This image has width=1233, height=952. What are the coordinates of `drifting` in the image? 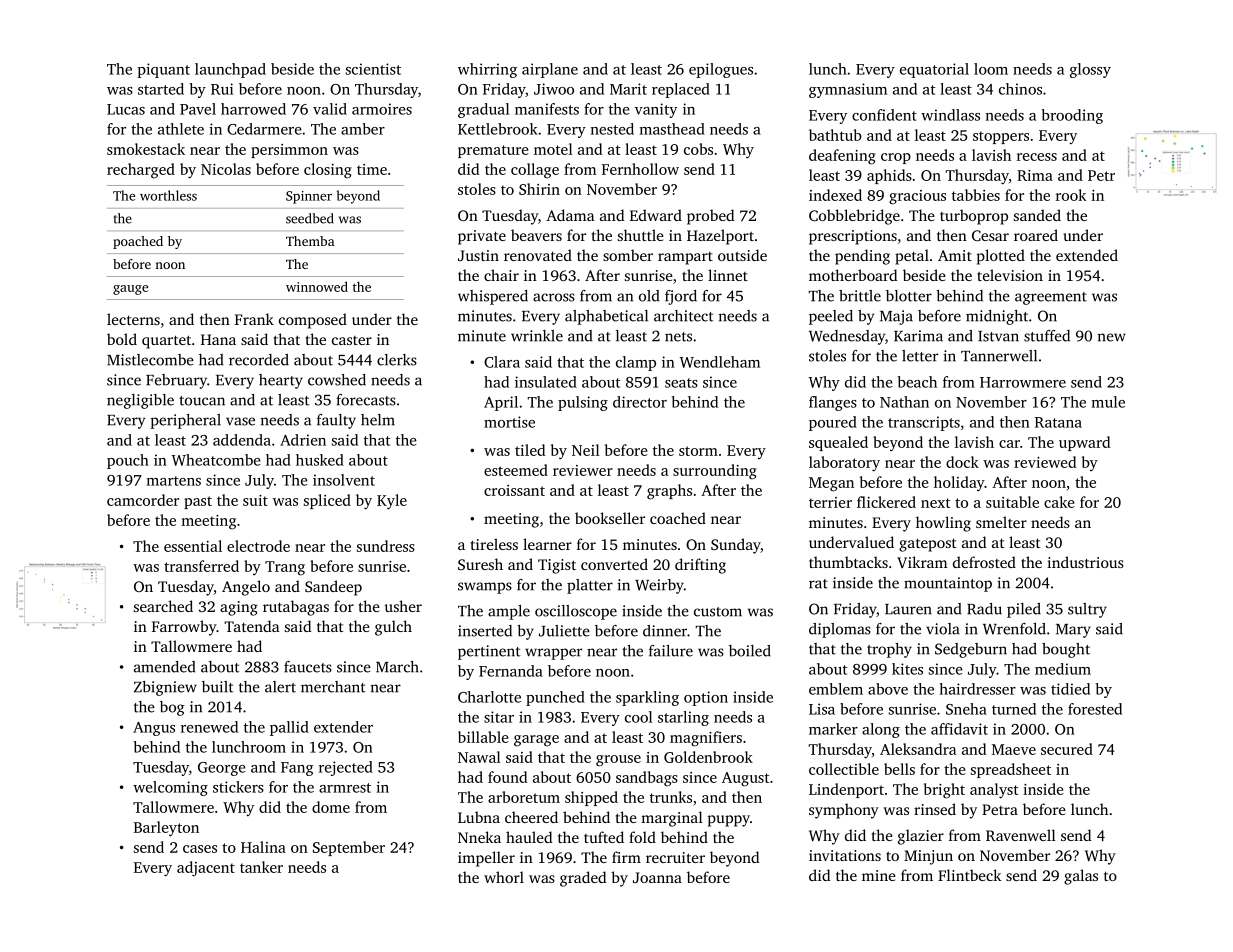 It's located at (700, 566).
